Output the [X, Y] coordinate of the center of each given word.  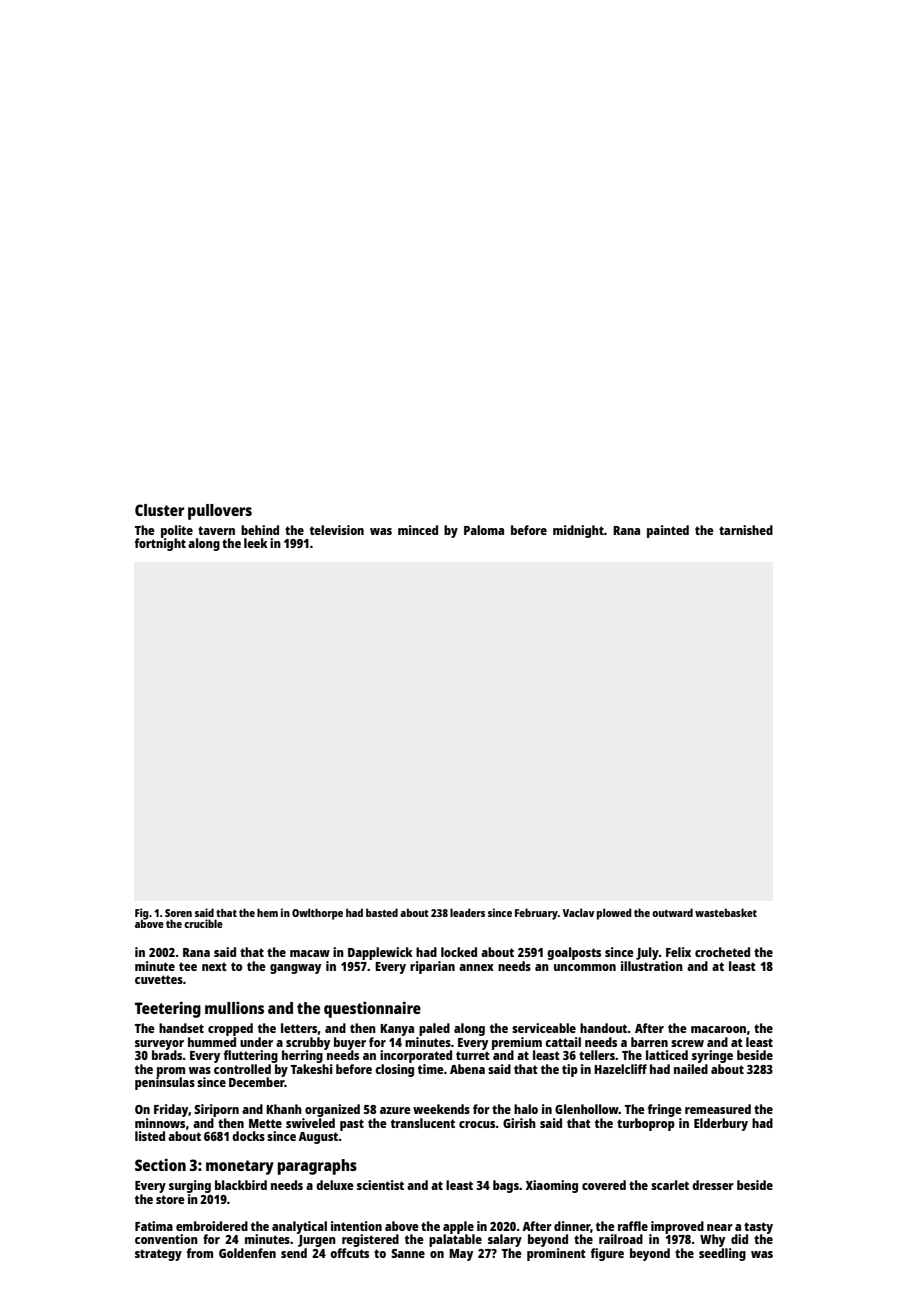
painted [668, 531]
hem [267, 912]
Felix [678, 952]
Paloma [484, 530]
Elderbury [721, 1124]
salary [505, 1240]
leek [256, 543]
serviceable [544, 1028]
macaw [310, 953]
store [170, 1199]
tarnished [746, 530]
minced [418, 530]
